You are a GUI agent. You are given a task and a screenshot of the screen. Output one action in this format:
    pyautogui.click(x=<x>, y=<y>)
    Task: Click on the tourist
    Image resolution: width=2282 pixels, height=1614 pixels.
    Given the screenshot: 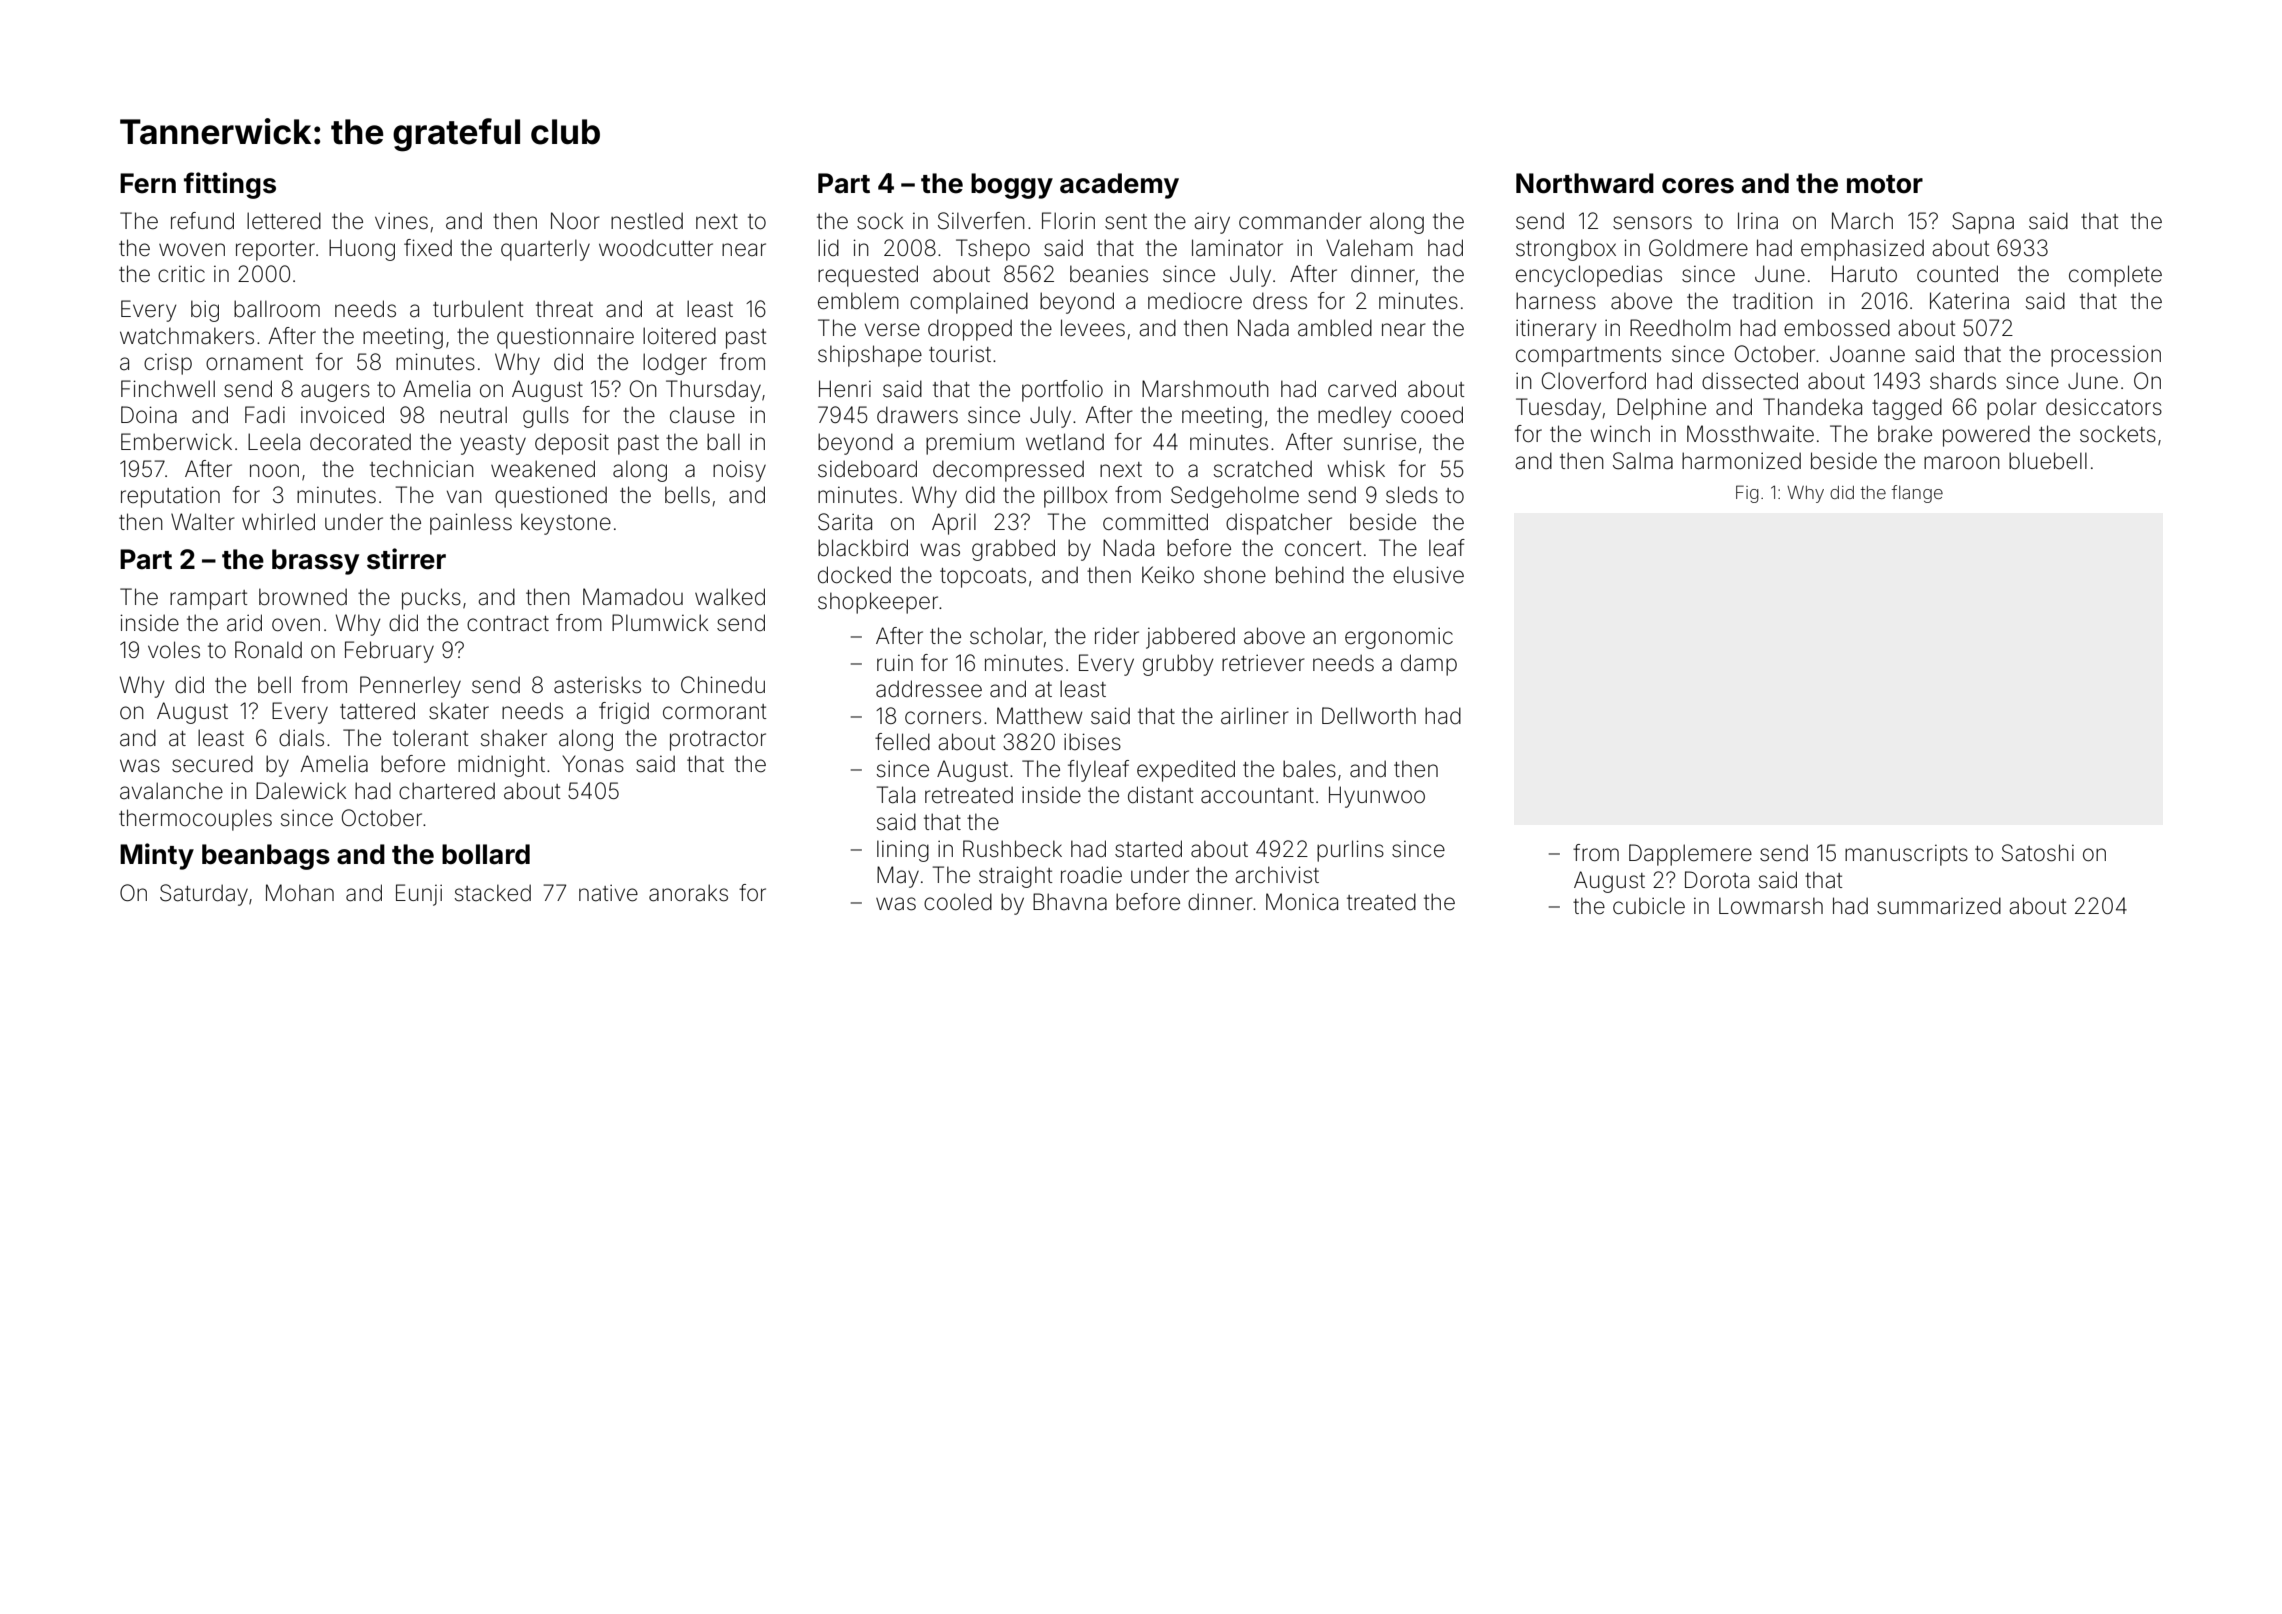 What is the action you would take?
    pyautogui.click(x=960, y=354)
